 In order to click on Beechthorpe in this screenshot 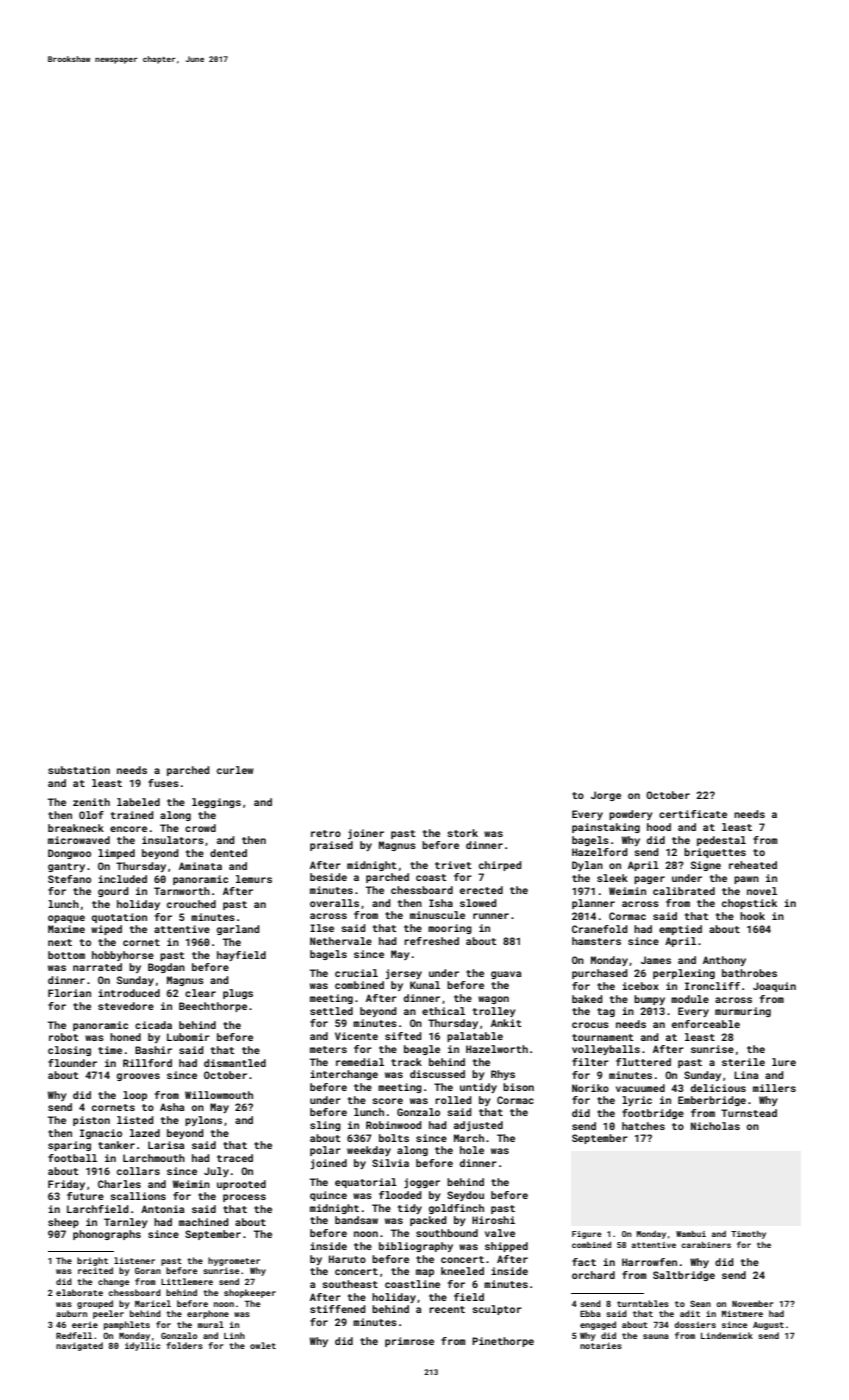, I will do `click(213, 1007)`.
